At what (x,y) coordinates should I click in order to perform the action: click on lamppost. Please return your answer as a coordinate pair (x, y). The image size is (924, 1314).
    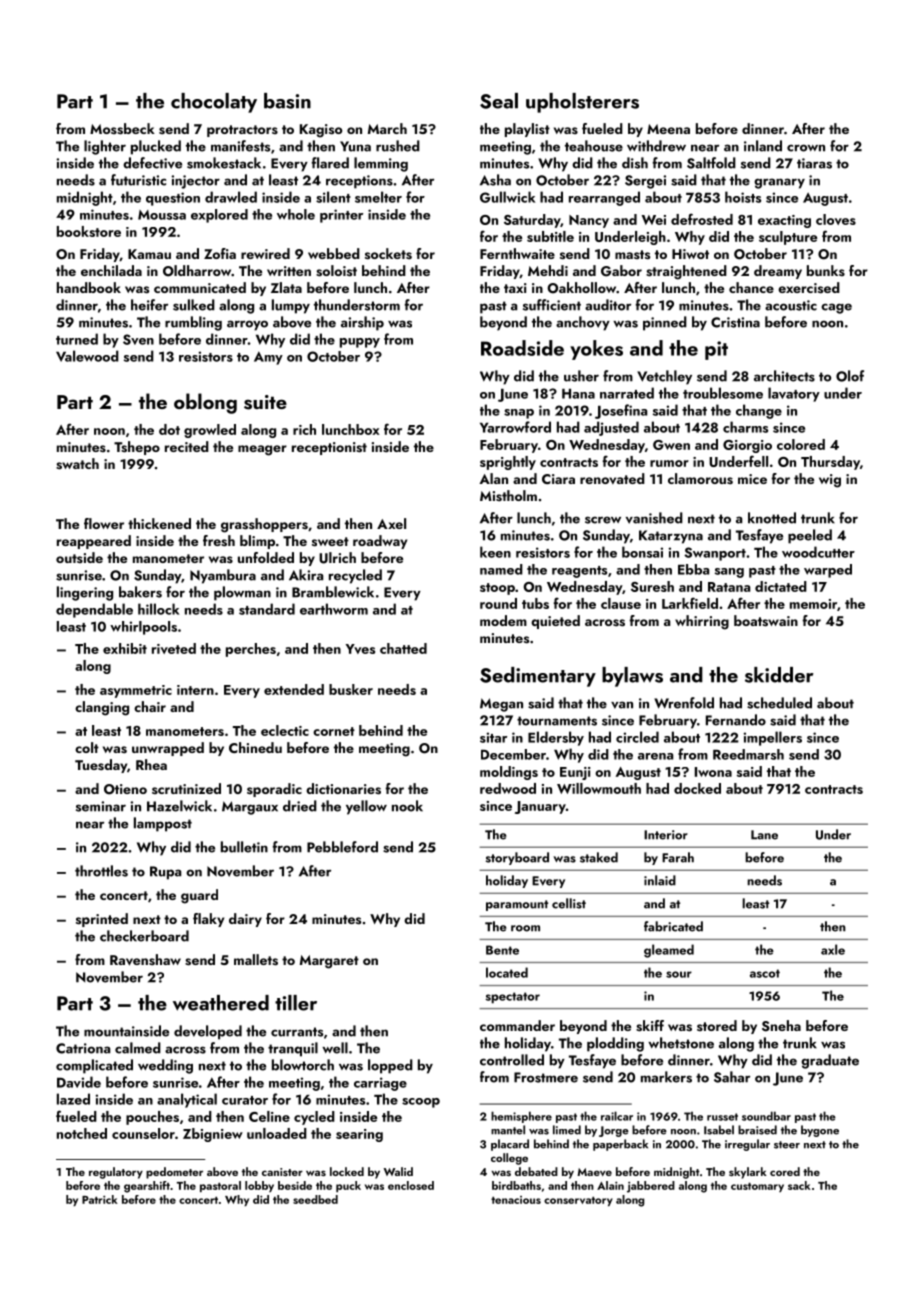
    Looking at the image, I should click on (163, 824).
